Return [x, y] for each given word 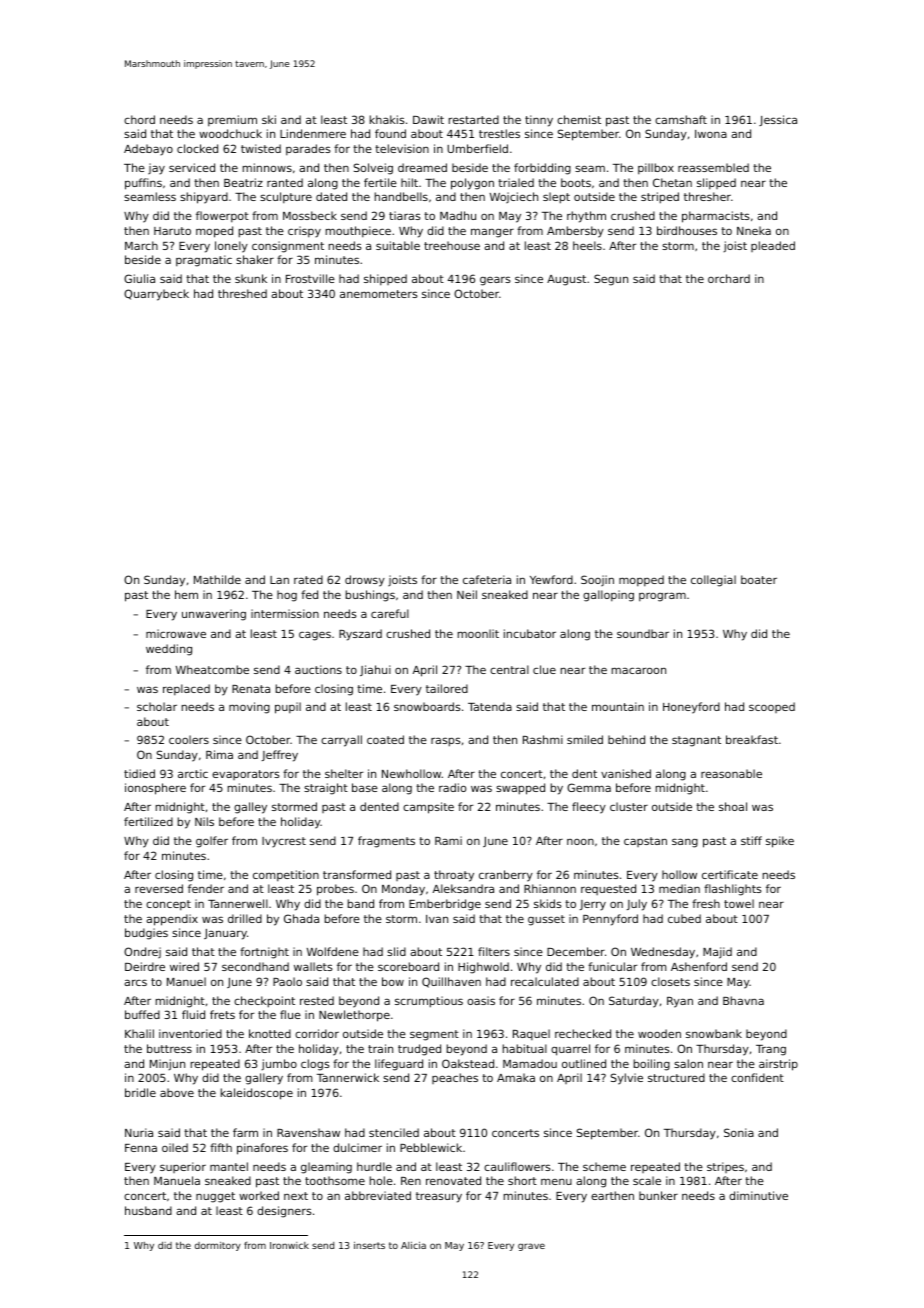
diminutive [758, 1195]
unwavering [214, 615]
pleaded [773, 246]
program [662, 597]
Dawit [428, 119]
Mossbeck [310, 215]
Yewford [551, 579]
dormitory [218, 1246]
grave [531, 1247]
